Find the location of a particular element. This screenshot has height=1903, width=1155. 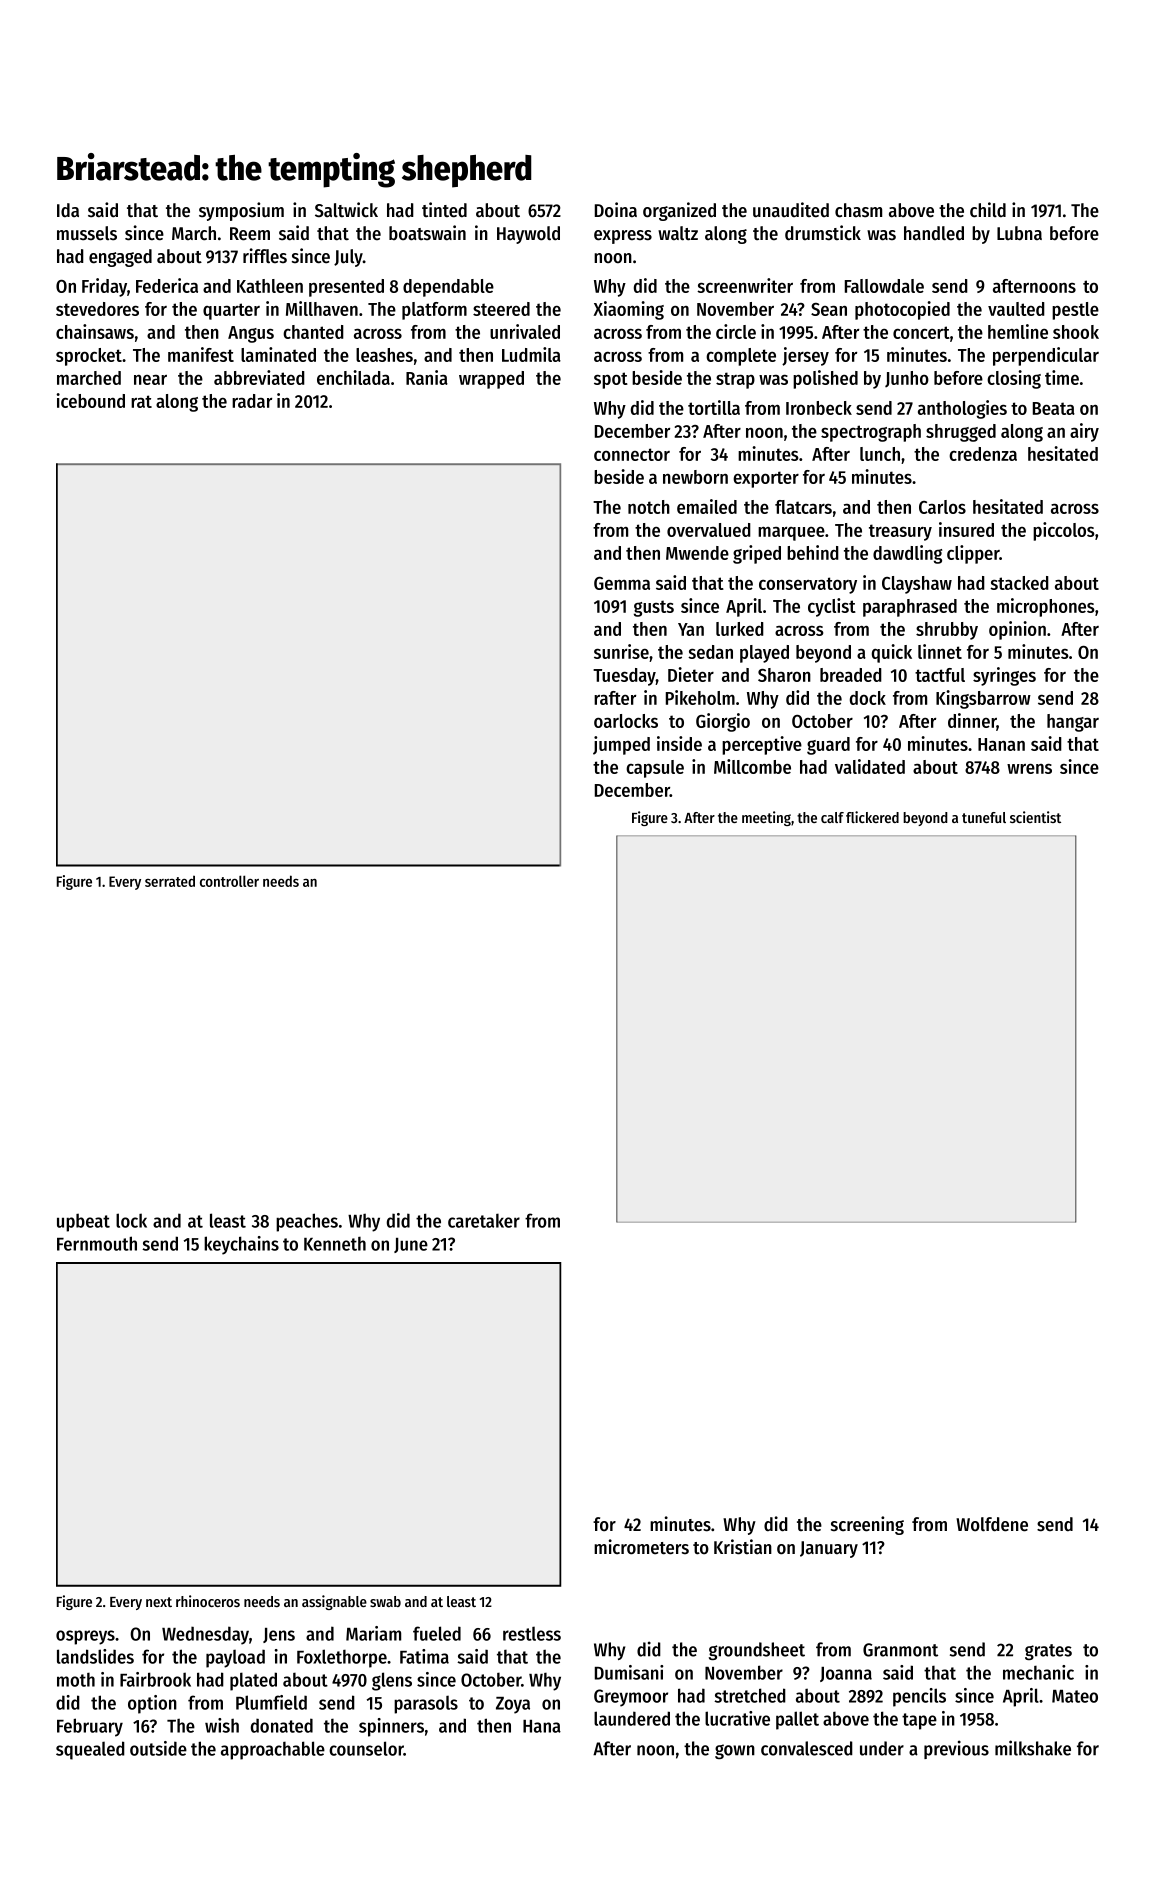

serrated is located at coordinates (170, 881).
